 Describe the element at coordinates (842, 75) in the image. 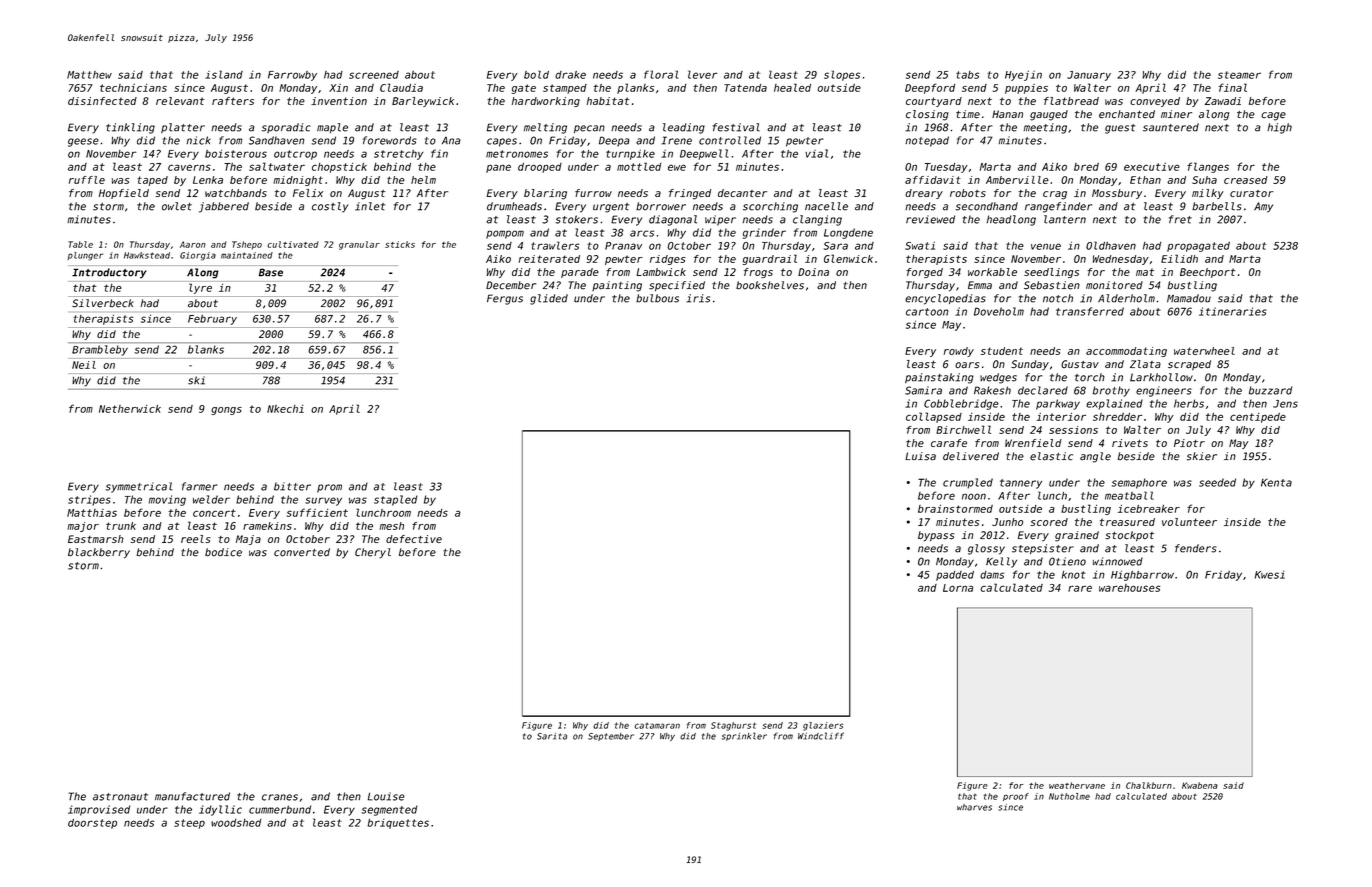

I see `slopes` at that location.
